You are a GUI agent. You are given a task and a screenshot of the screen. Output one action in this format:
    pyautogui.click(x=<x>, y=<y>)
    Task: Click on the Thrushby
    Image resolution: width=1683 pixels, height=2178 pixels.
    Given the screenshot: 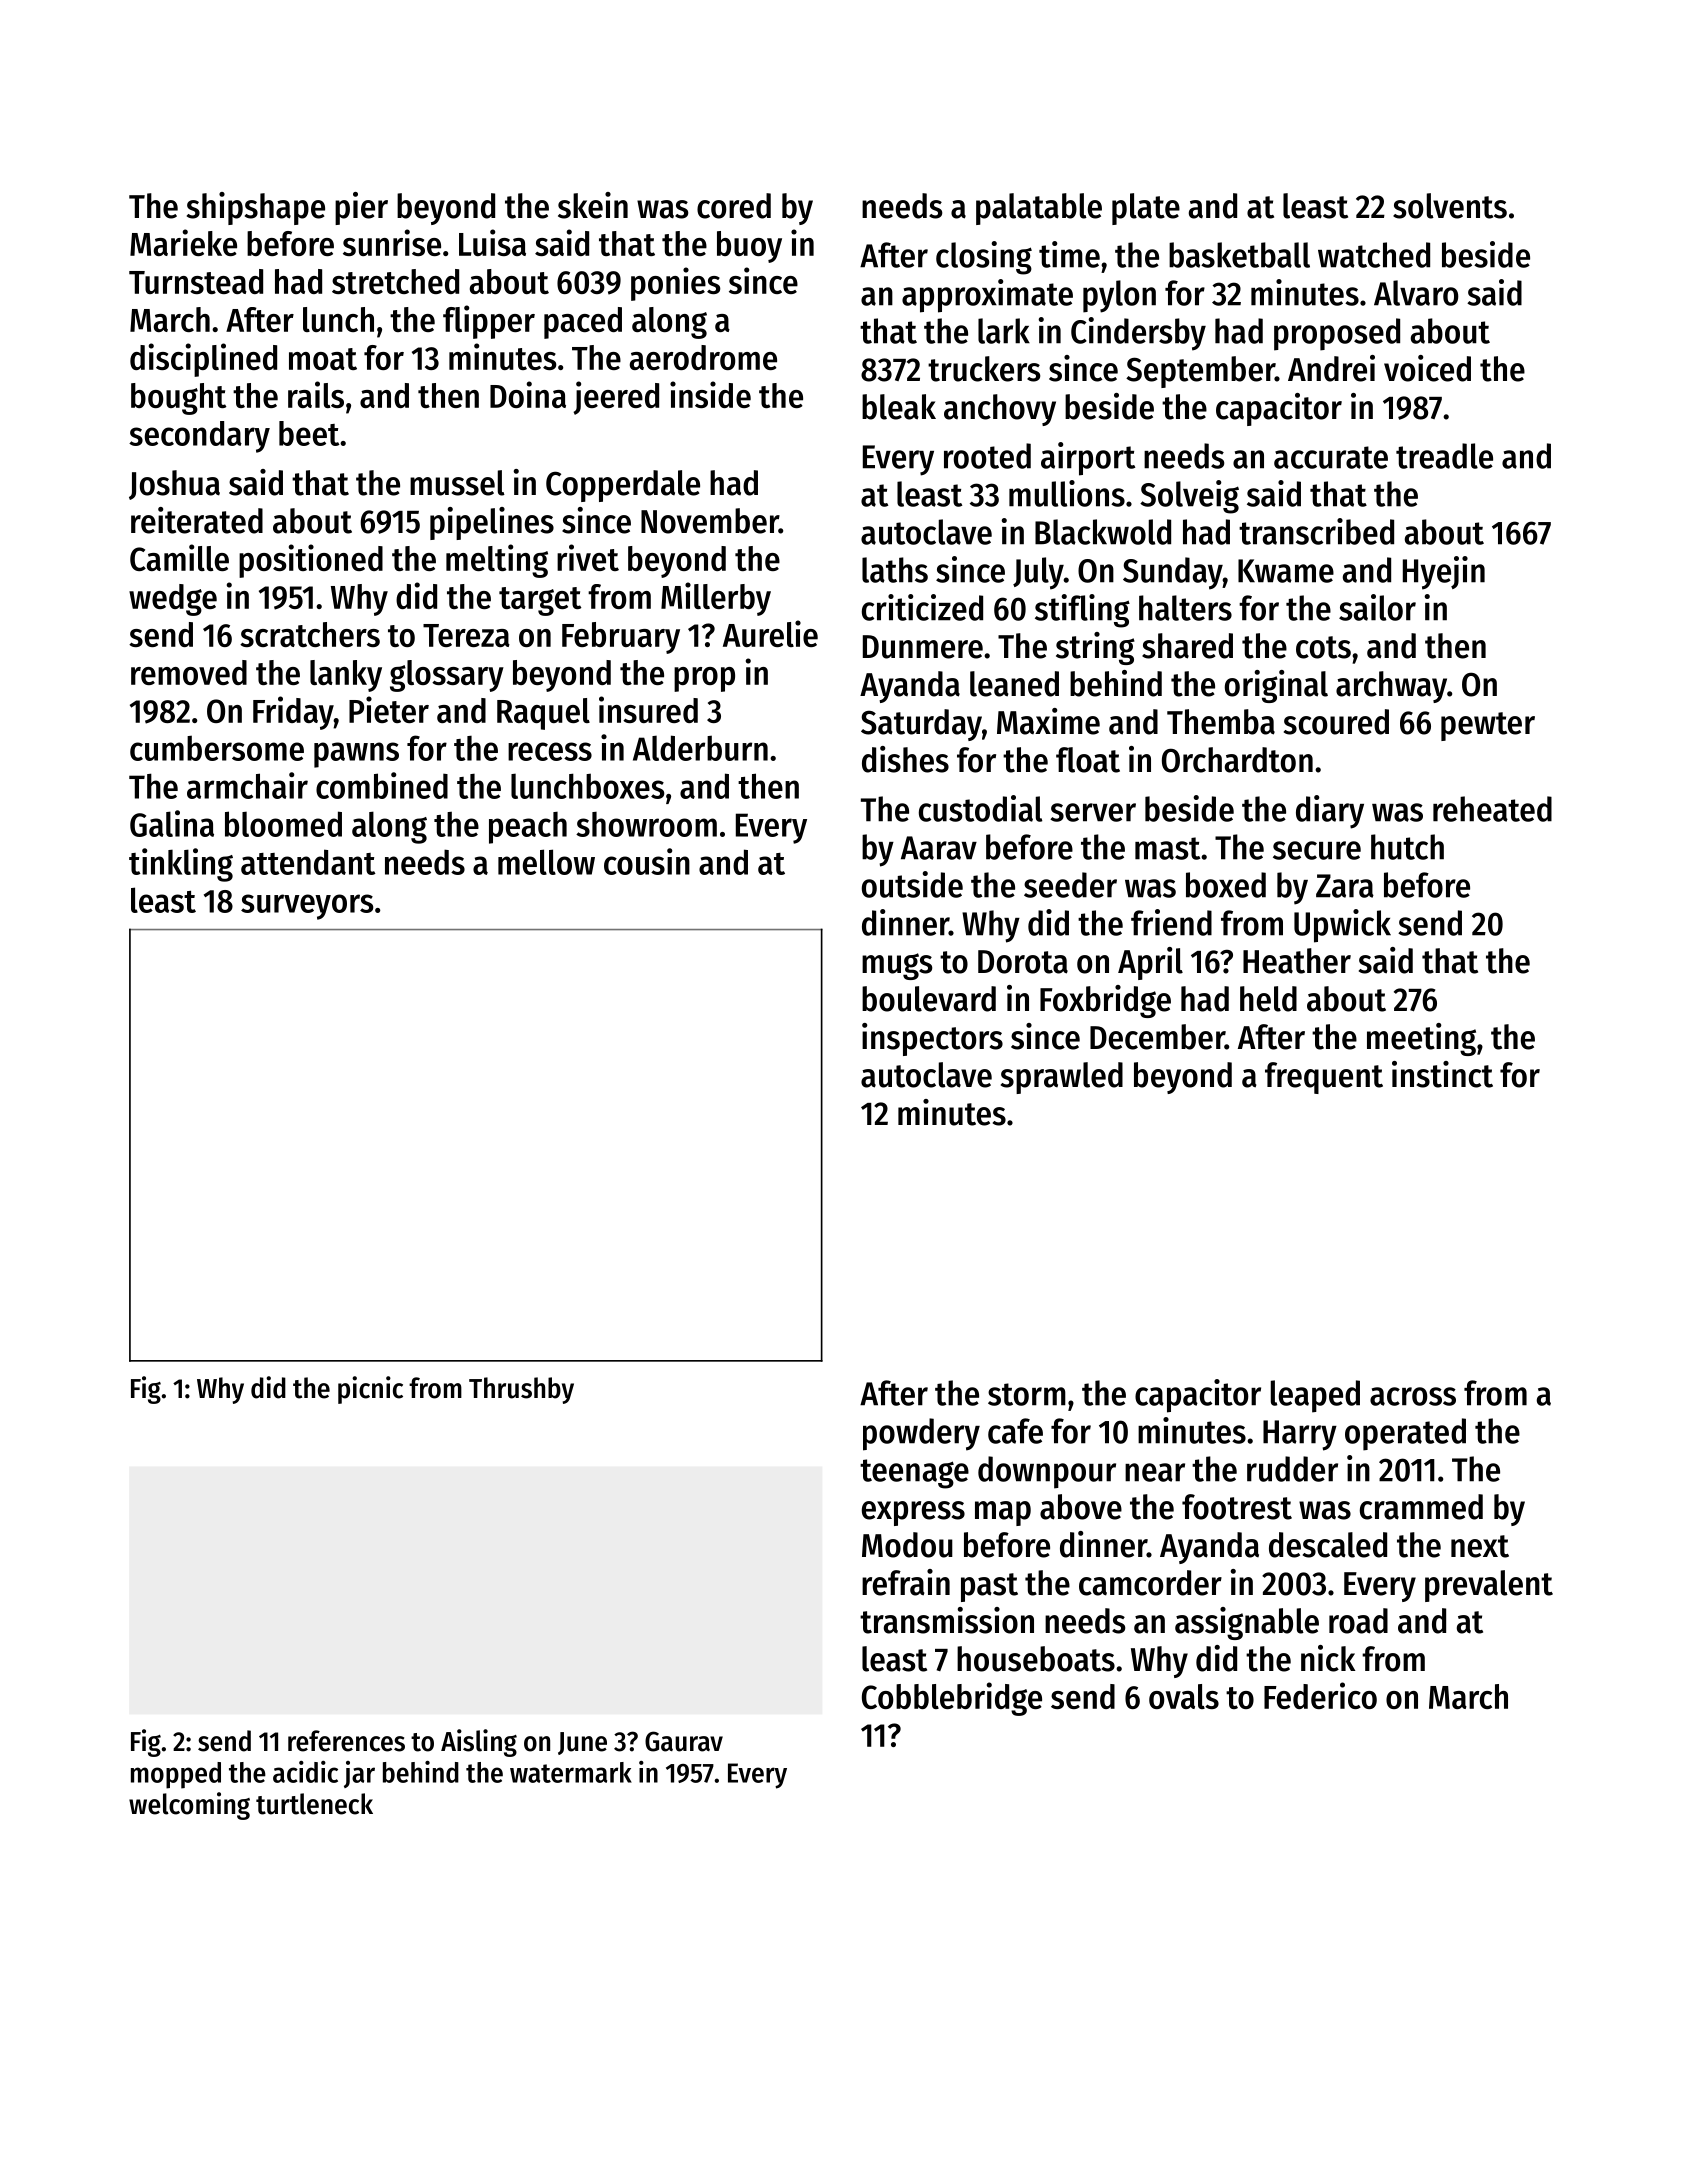 What is the action you would take?
    pyautogui.click(x=521, y=1390)
